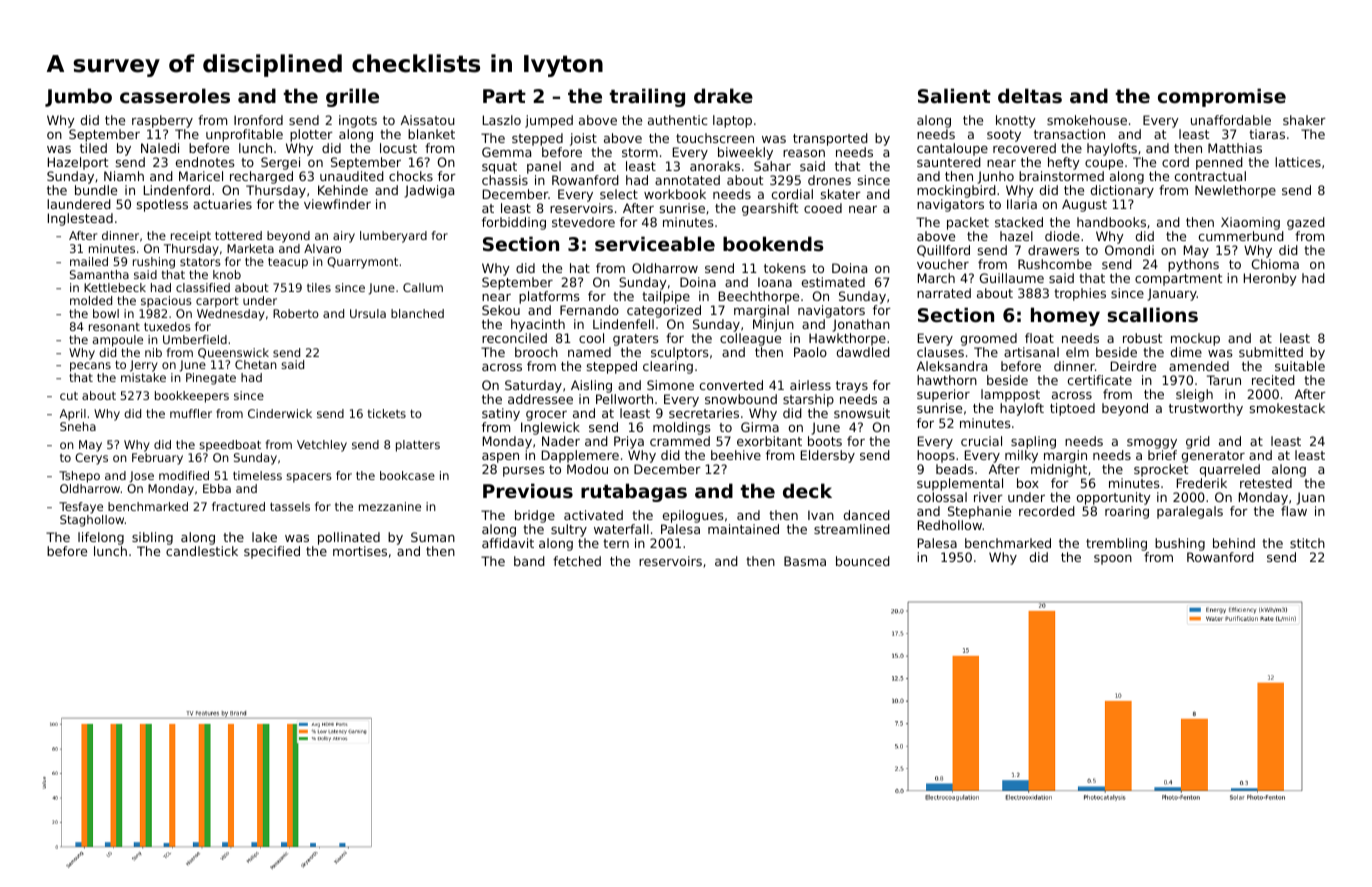 The height and width of the screenshot is (887, 1372). I want to click on Ioana, so click(775, 282).
